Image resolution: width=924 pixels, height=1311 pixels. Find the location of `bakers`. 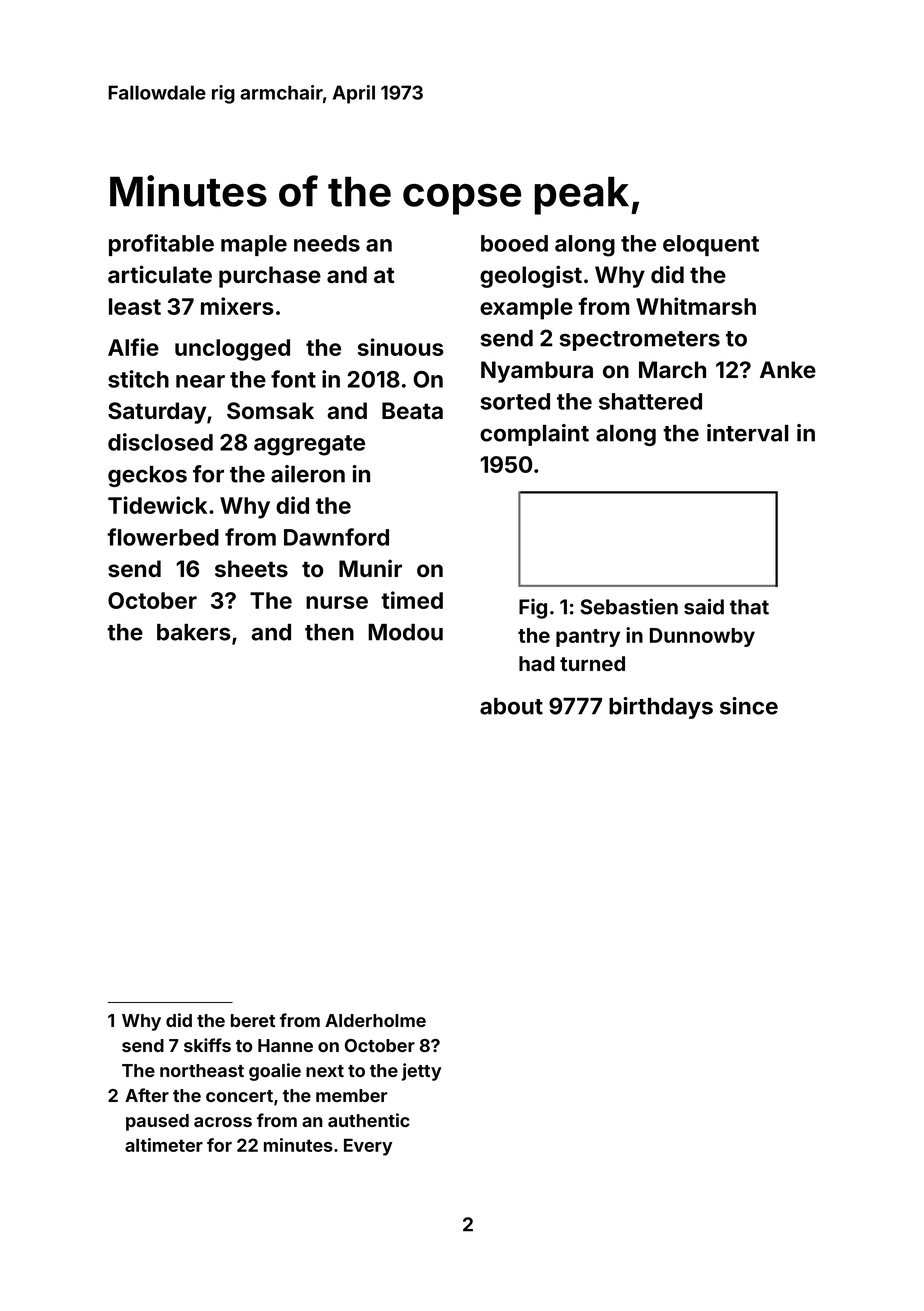

bakers is located at coordinates (194, 632).
